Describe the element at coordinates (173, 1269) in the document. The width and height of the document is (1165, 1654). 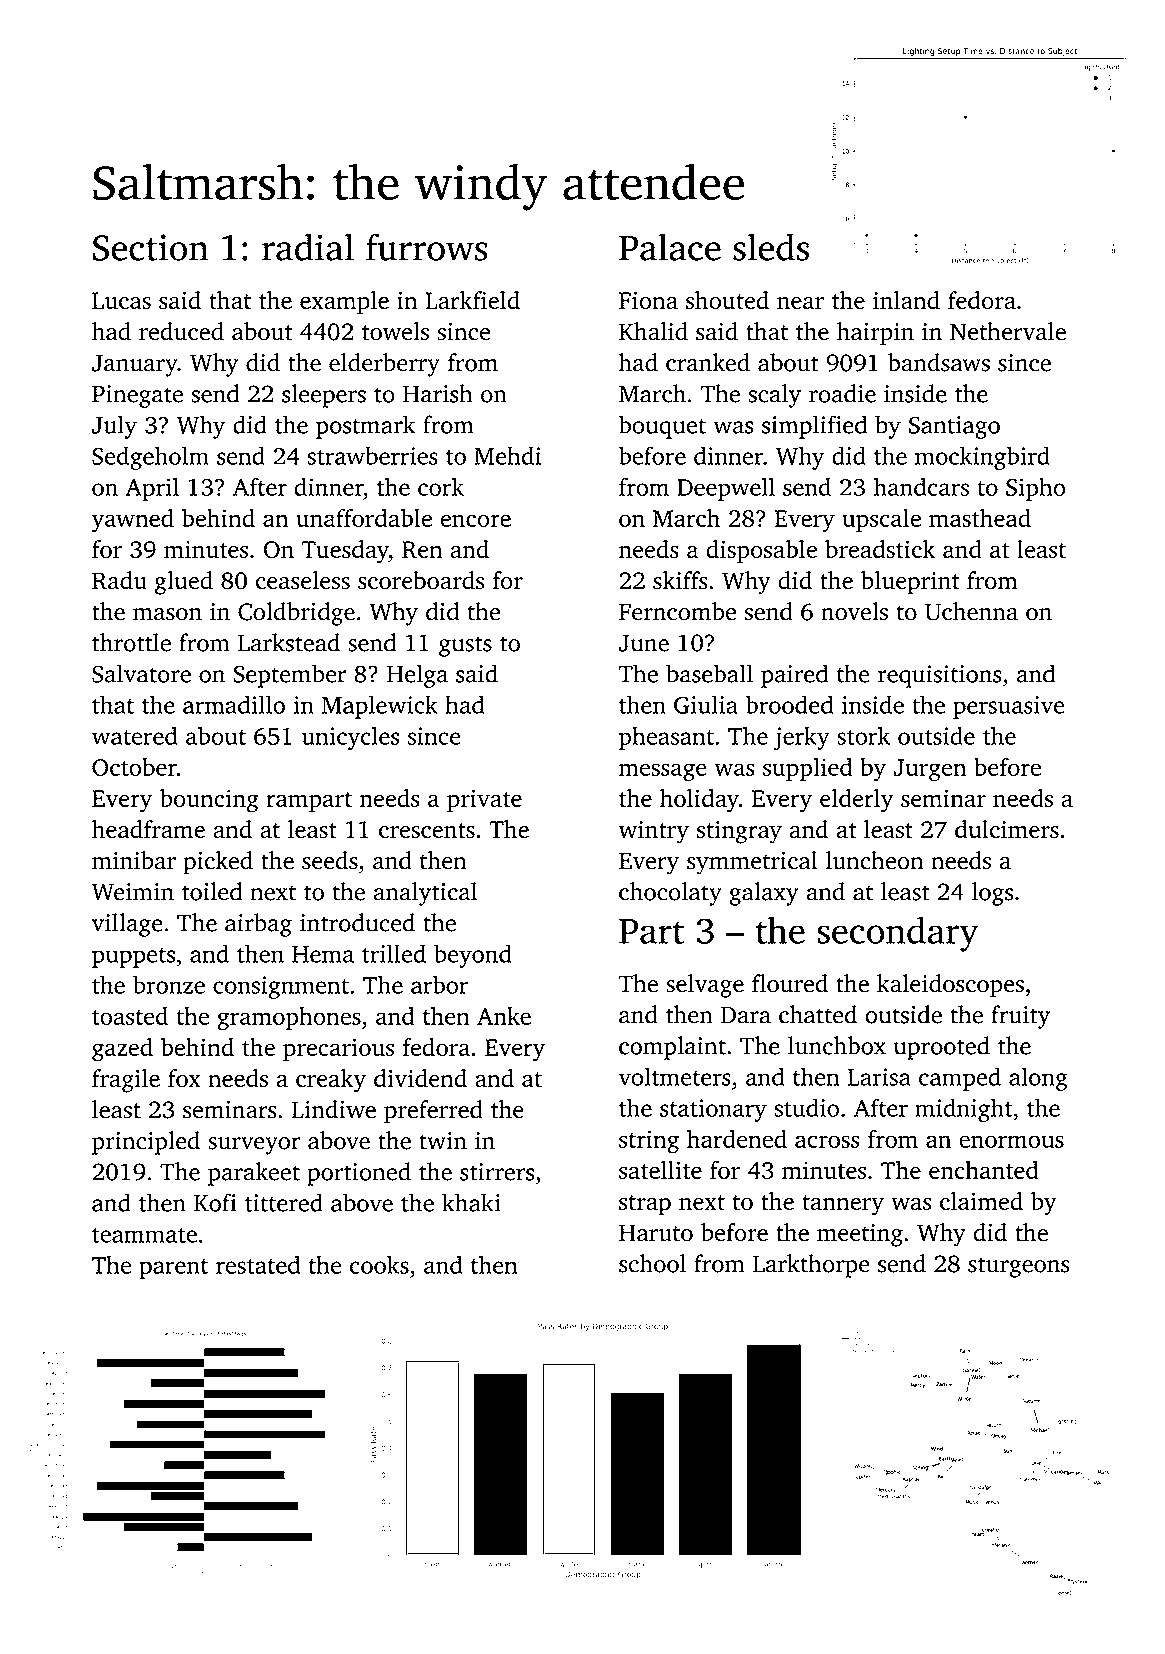
I see `parent` at that location.
